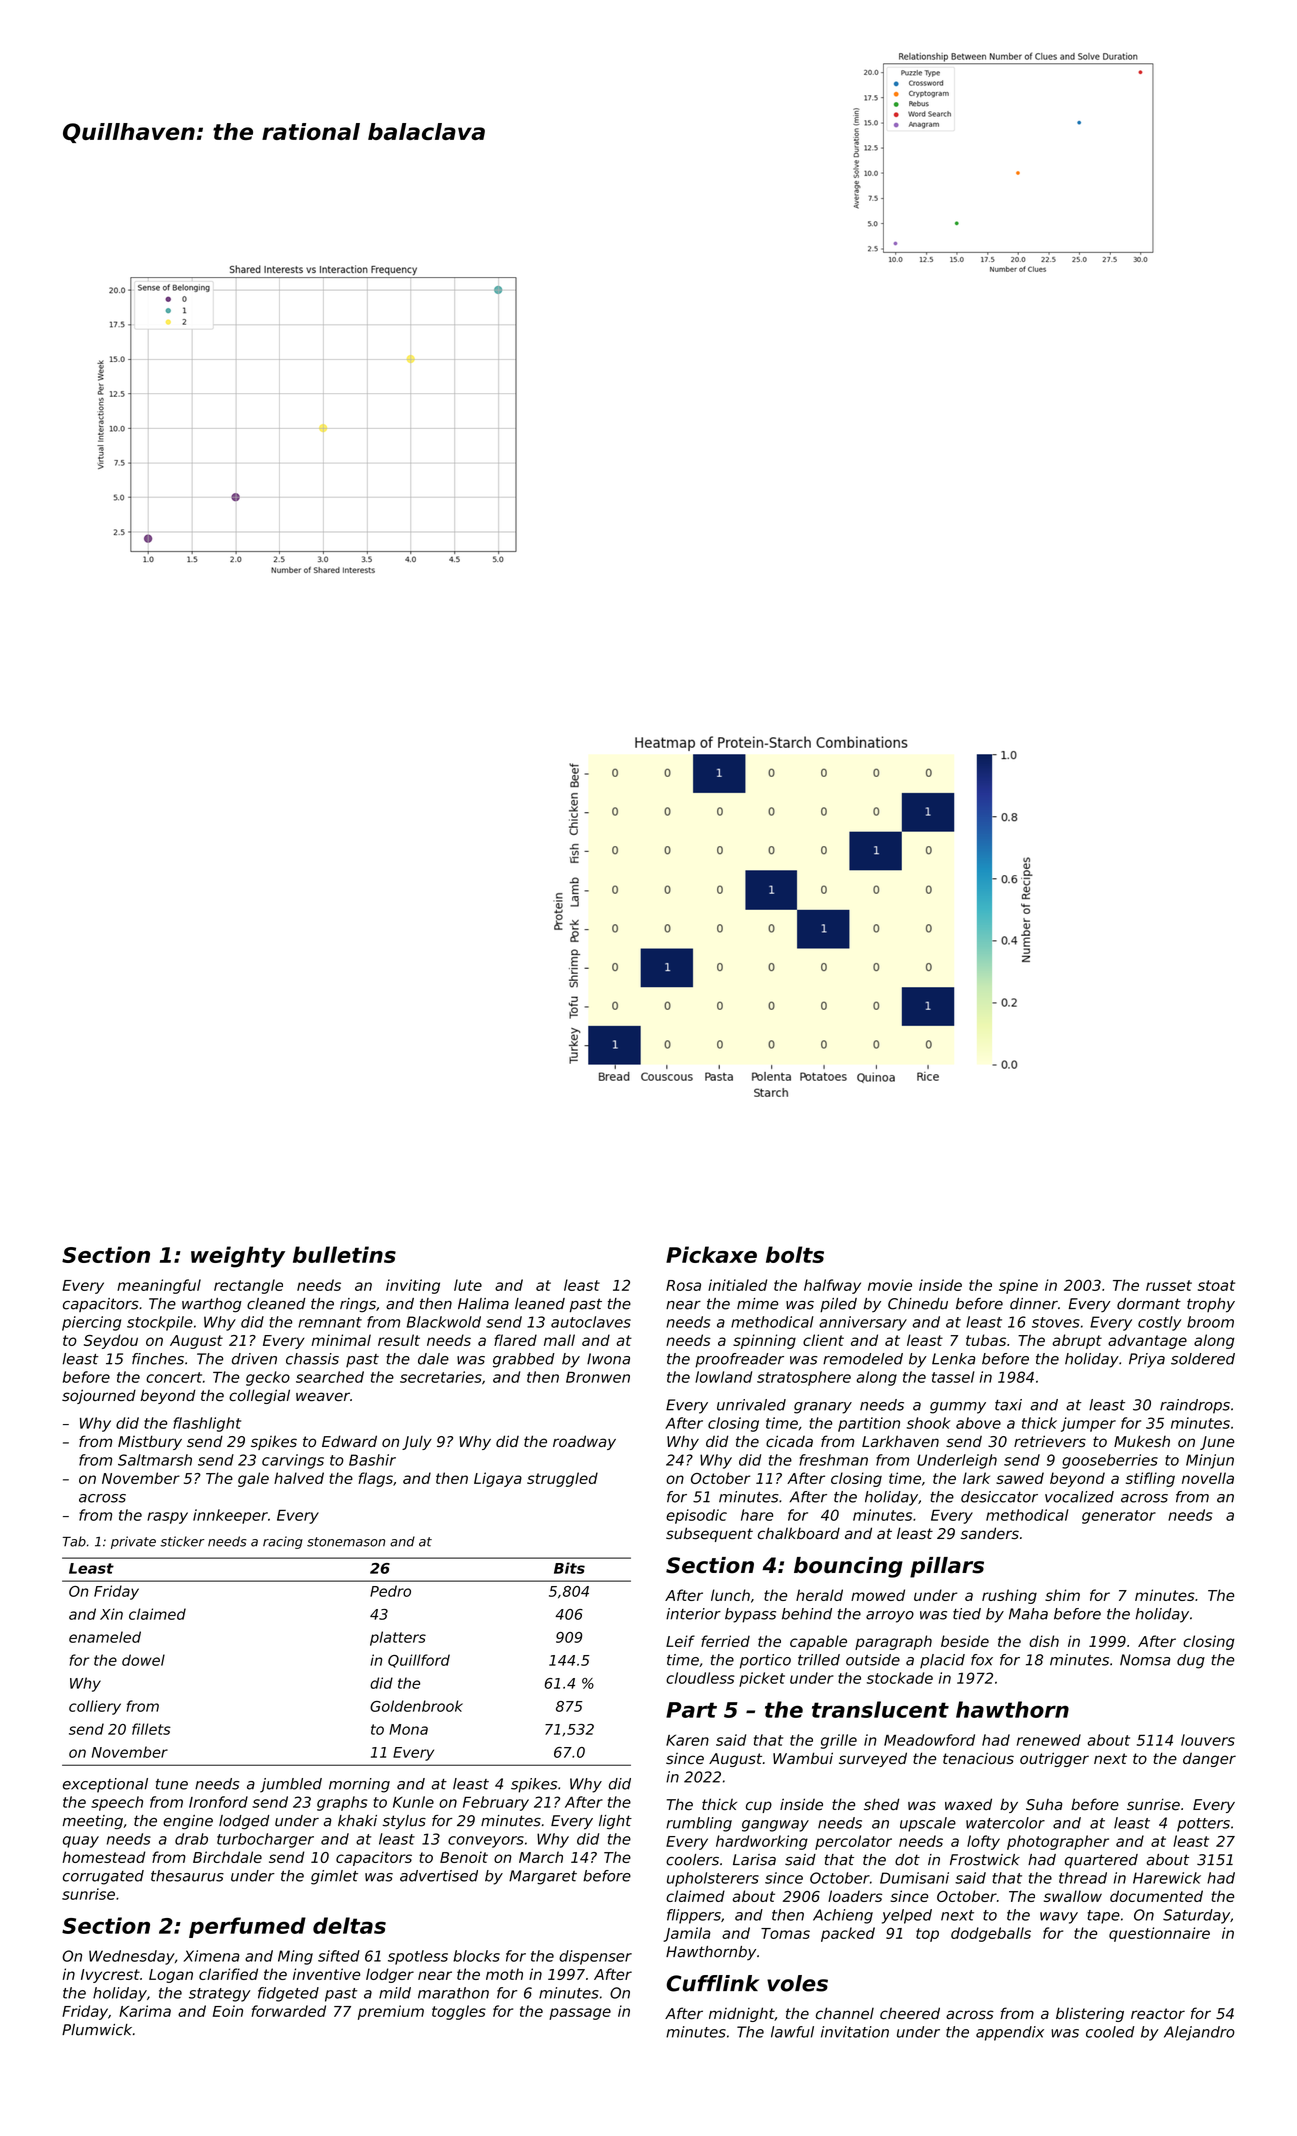 This screenshot has height=2136, width=1297. What do you see at coordinates (1008, 1405) in the screenshot?
I see `taxi` at bounding box center [1008, 1405].
